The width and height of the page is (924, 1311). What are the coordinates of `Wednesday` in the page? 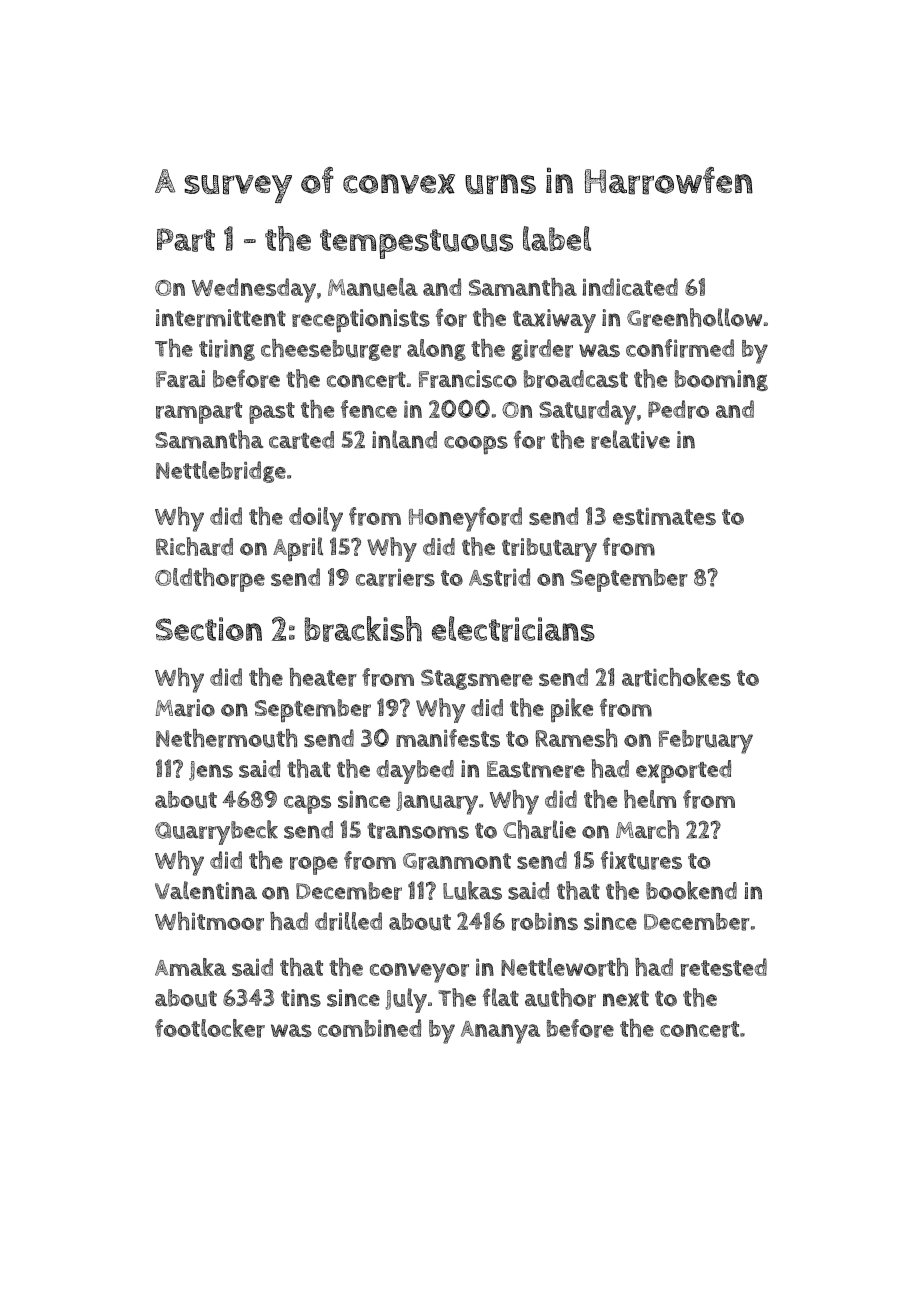 It's located at (254, 290).
